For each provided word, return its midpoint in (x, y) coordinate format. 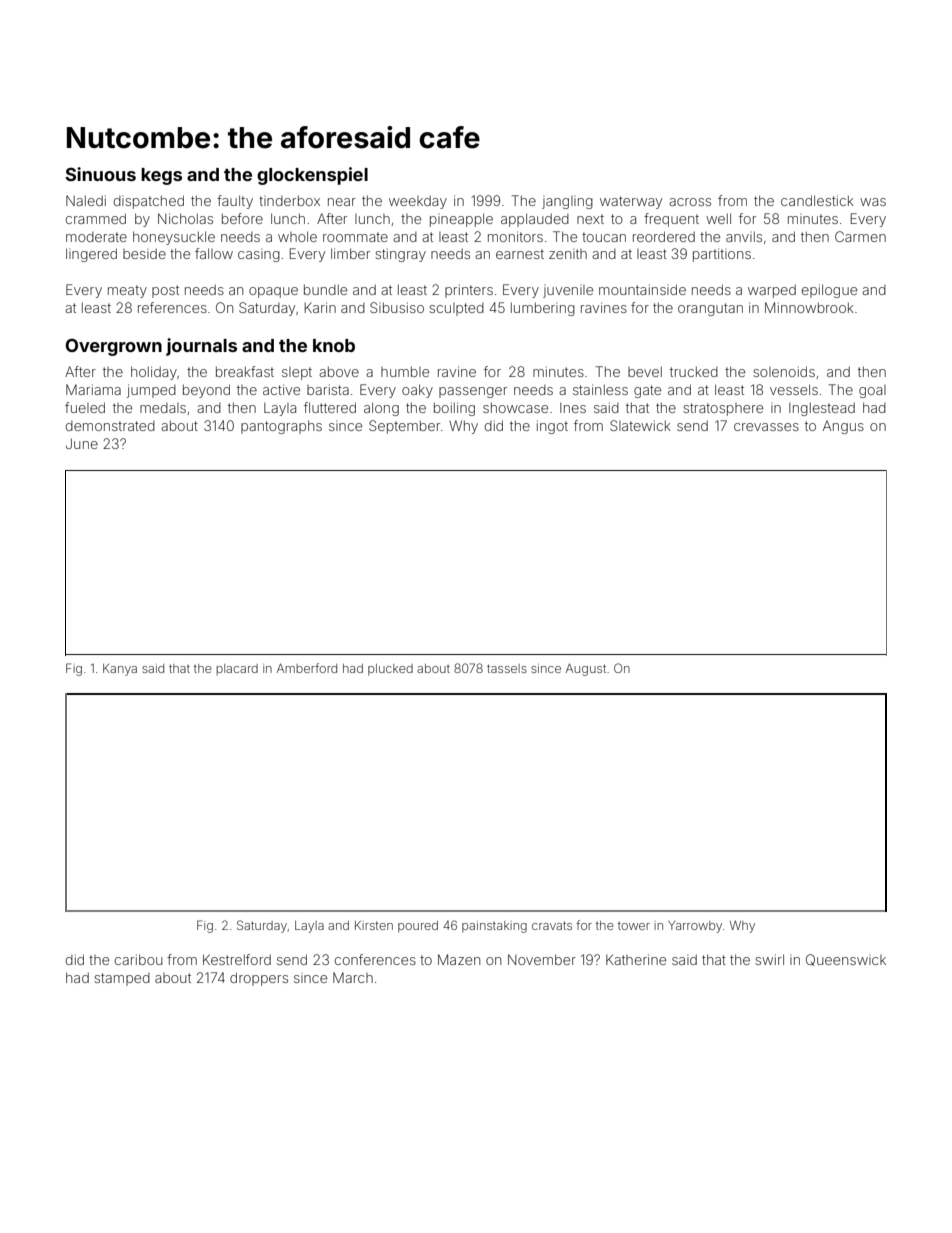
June (82, 443)
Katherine (636, 959)
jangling (567, 202)
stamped (122, 979)
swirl (769, 959)
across (690, 202)
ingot (552, 427)
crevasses (766, 427)
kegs (161, 176)
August (586, 669)
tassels (507, 668)
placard (237, 669)
